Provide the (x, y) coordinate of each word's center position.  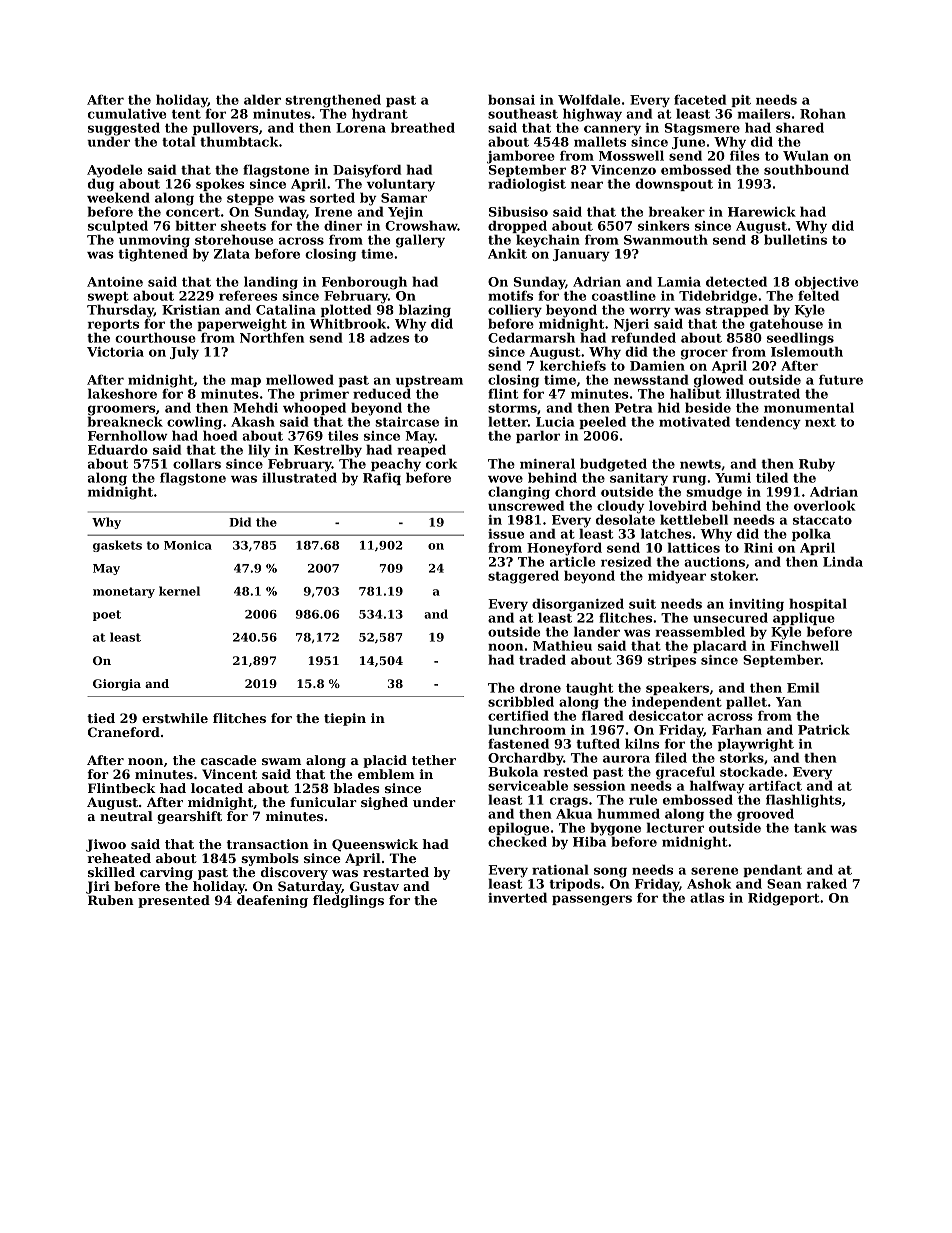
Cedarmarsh (531, 337)
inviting (756, 605)
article (572, 561)
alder (262, 99)
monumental (809, 407)
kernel (179, 591)
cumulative (127, 113)
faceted (700, 99)
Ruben (111, 900)
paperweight (242, 325)
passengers (592, 900)
